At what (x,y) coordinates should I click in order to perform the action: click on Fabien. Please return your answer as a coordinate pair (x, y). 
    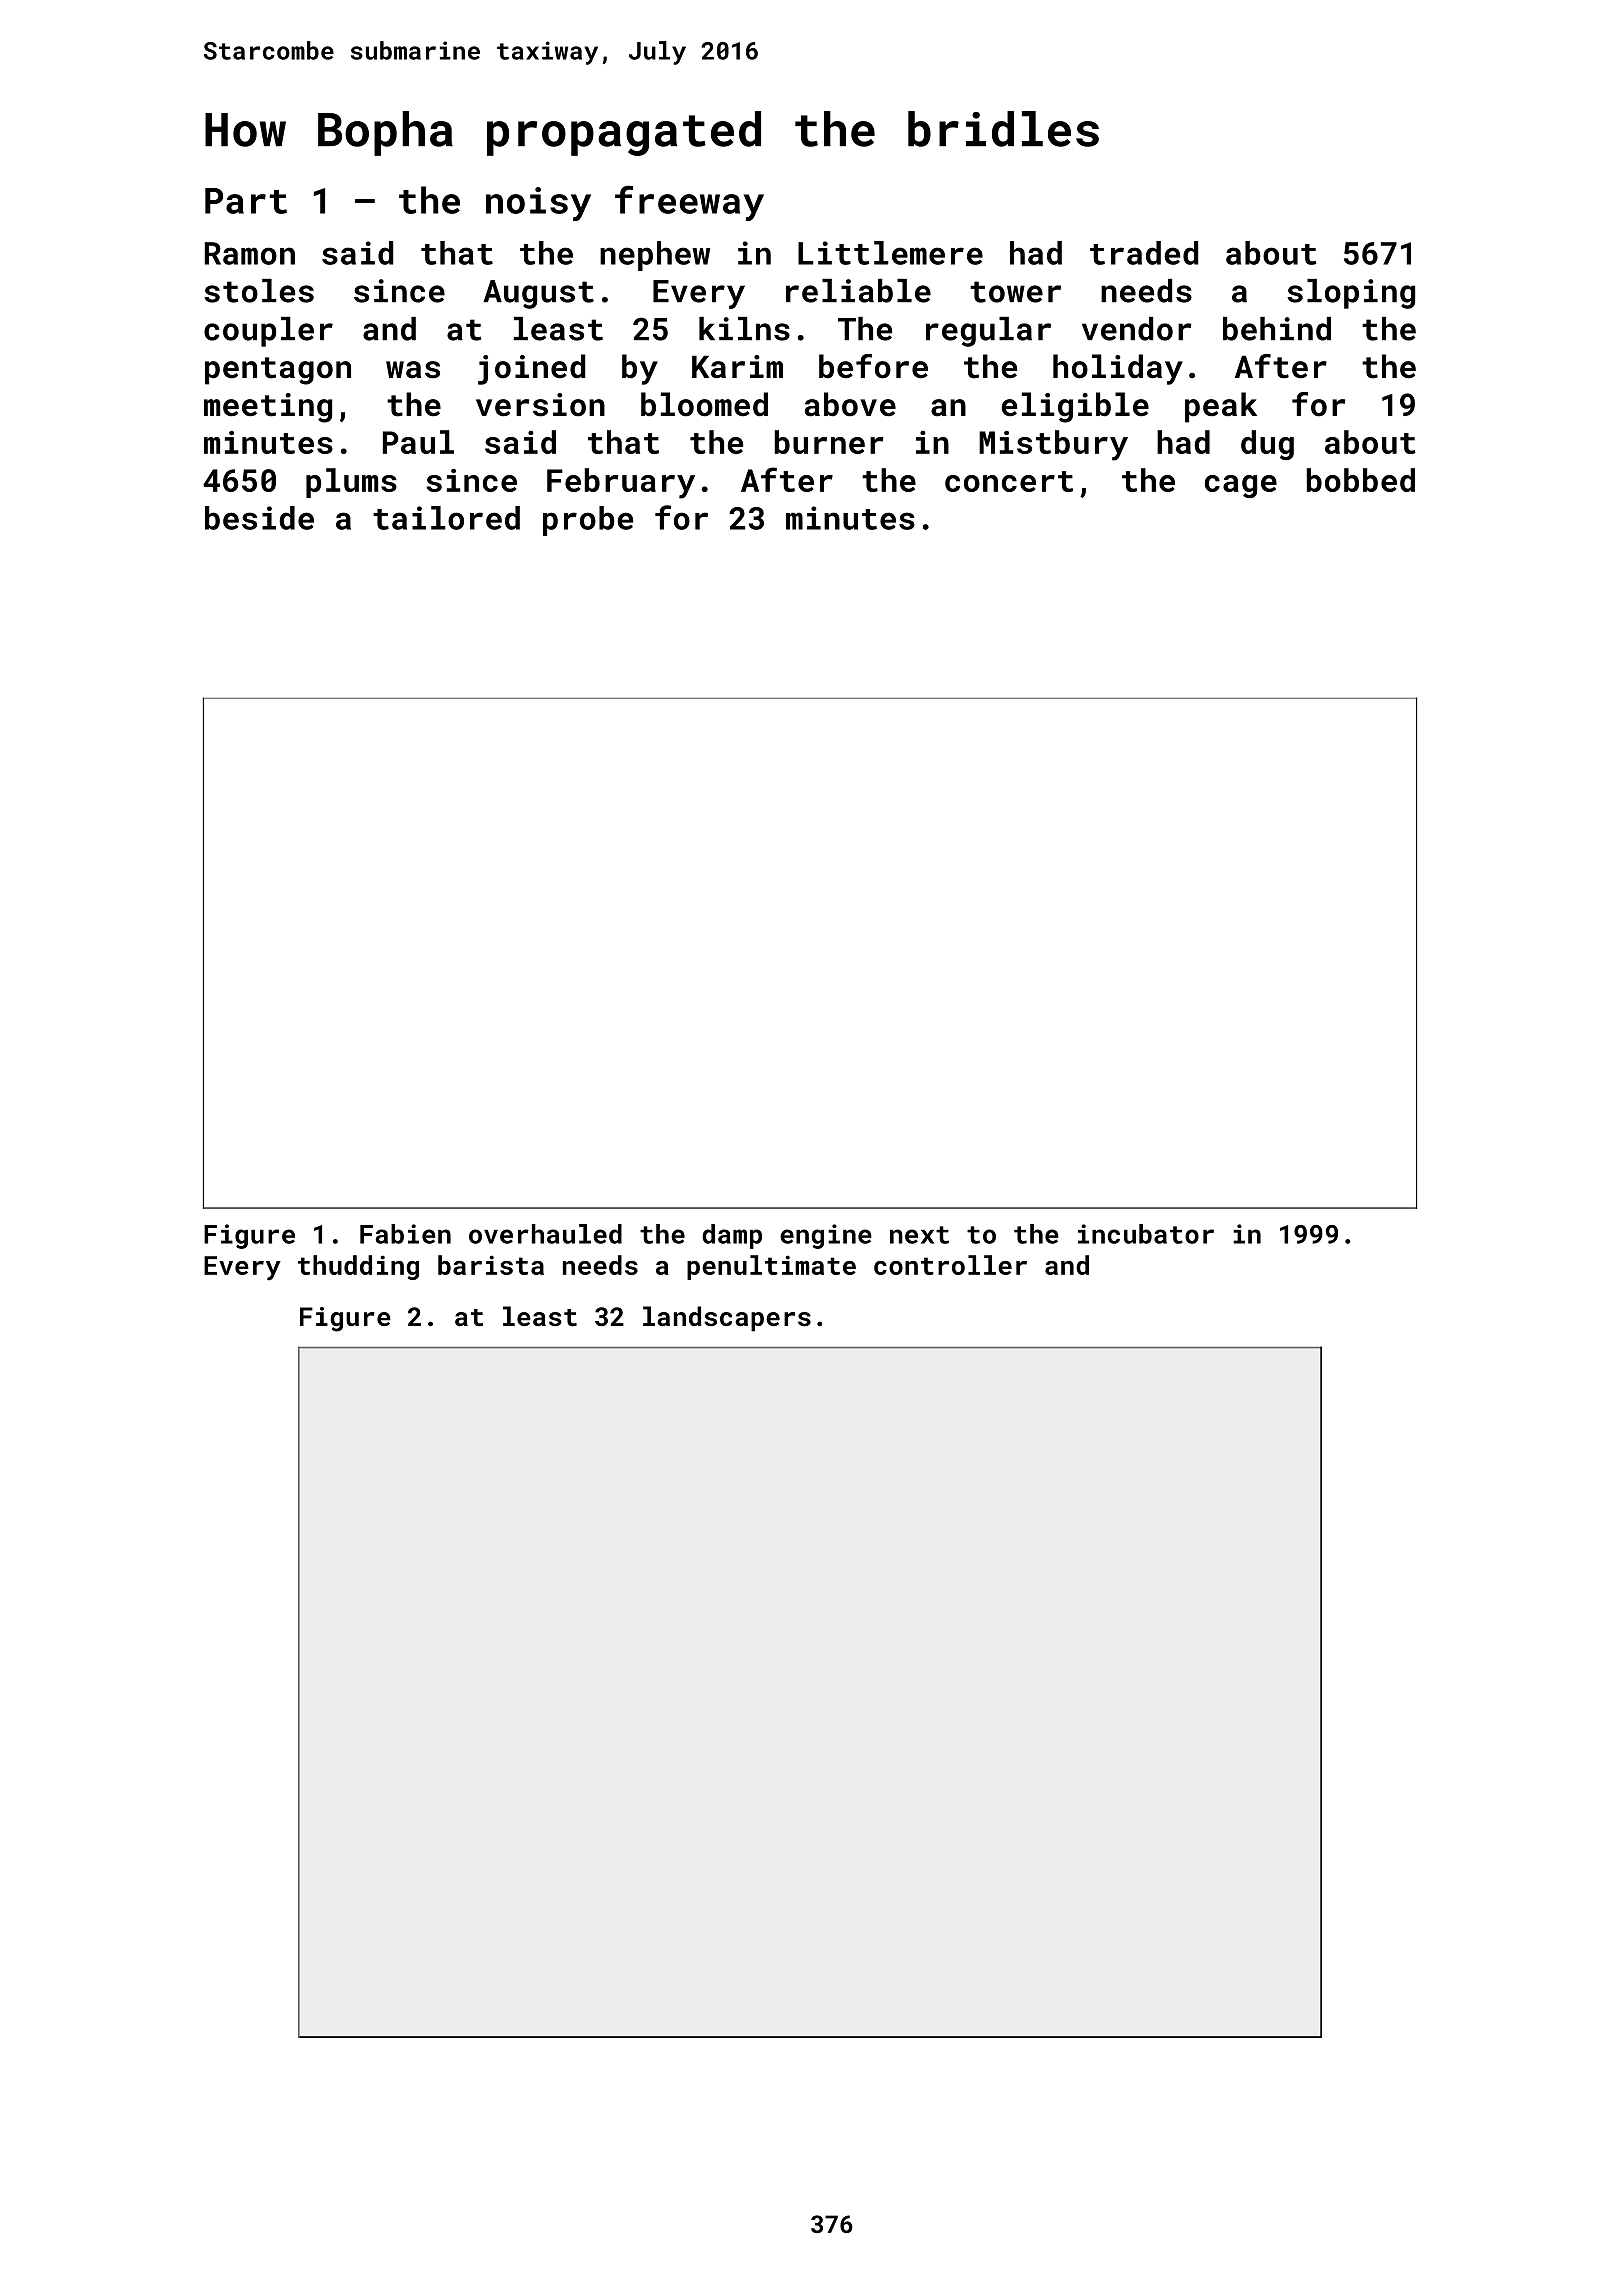
    Looking at the image, I should click on (405, 1234).
